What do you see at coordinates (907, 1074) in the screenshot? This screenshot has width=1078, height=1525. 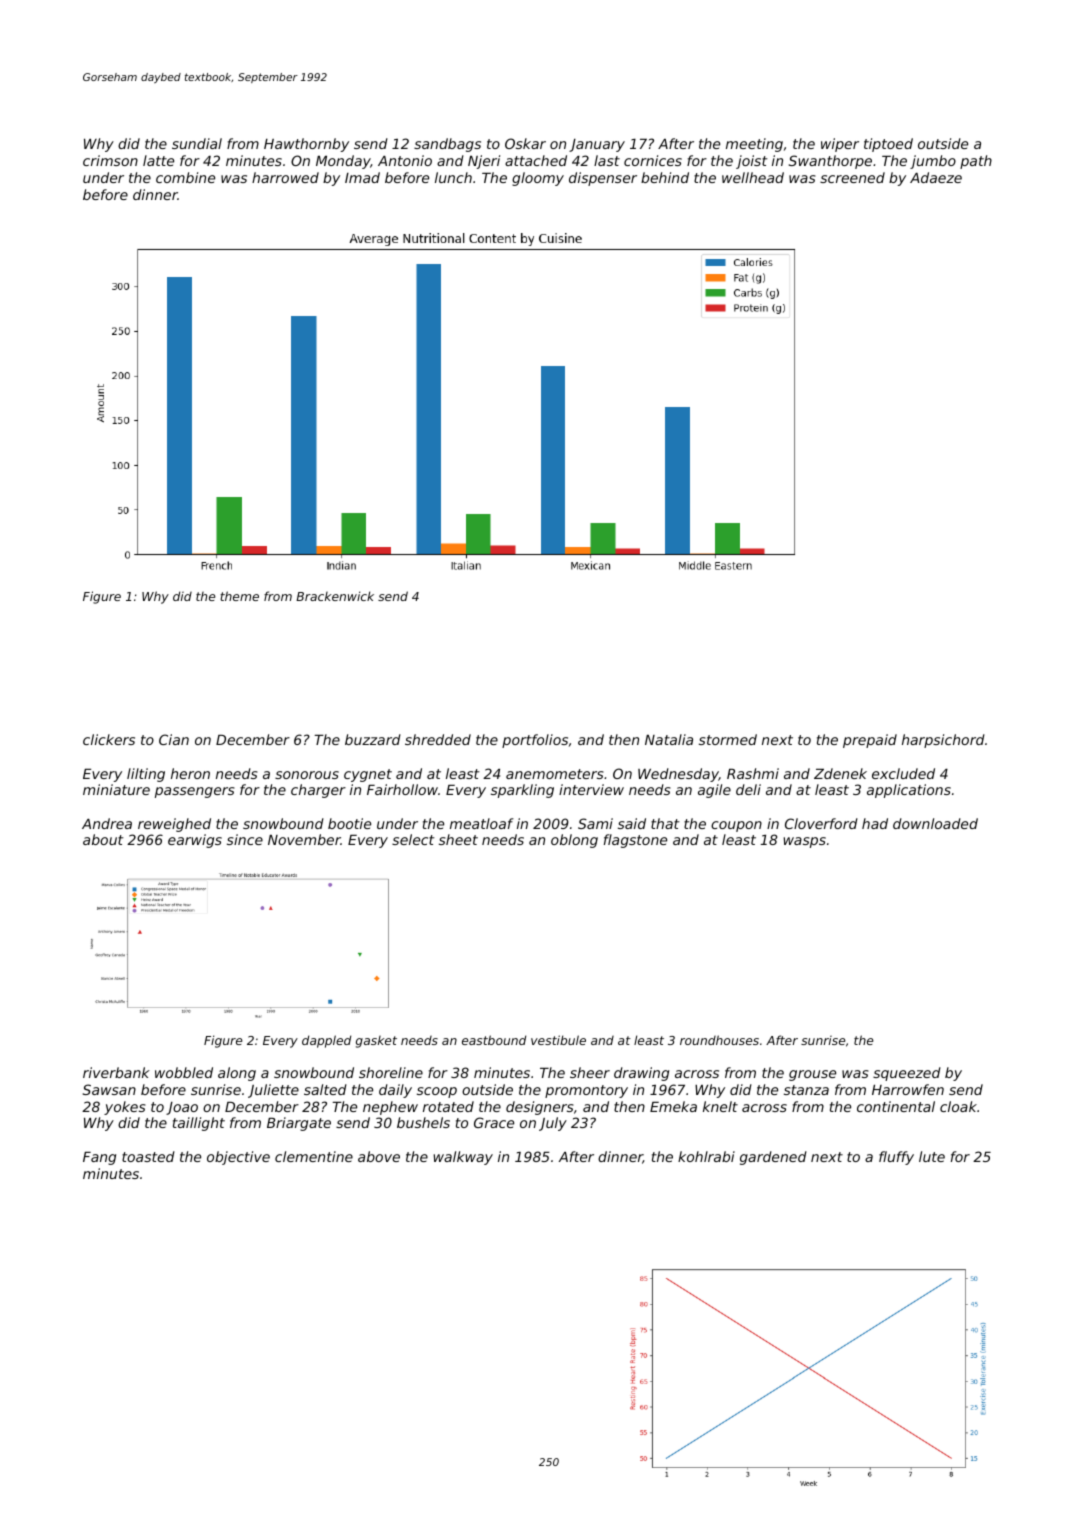 I see `squeezed` at bounding box center [907, 1074].
